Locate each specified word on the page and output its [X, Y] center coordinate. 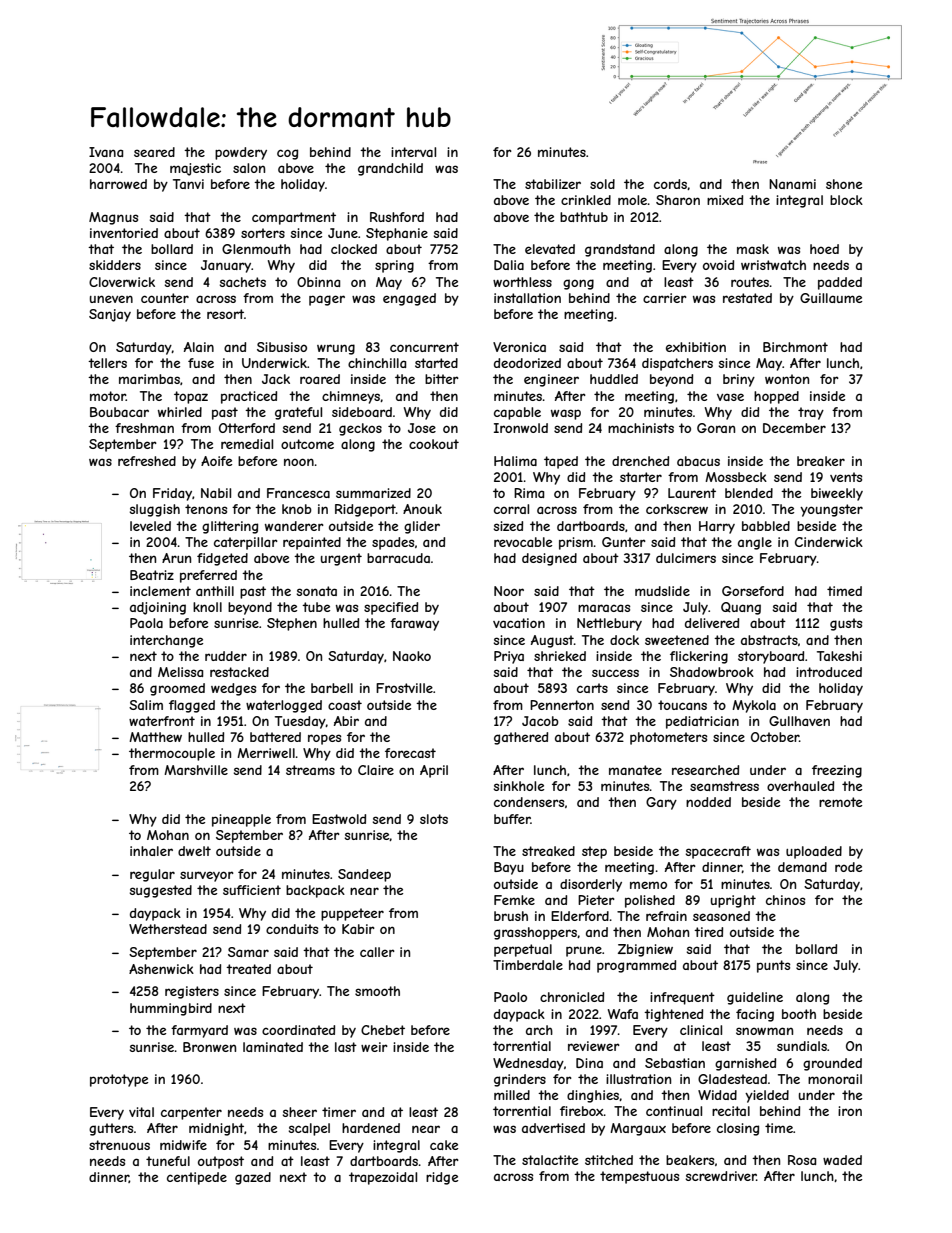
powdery [241, 153]
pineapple [241, 820]
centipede [197, 1178]
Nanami [792, 184]
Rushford [397, 217]
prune [584, 951]
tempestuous [639, 1177]
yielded [767, 1096]
